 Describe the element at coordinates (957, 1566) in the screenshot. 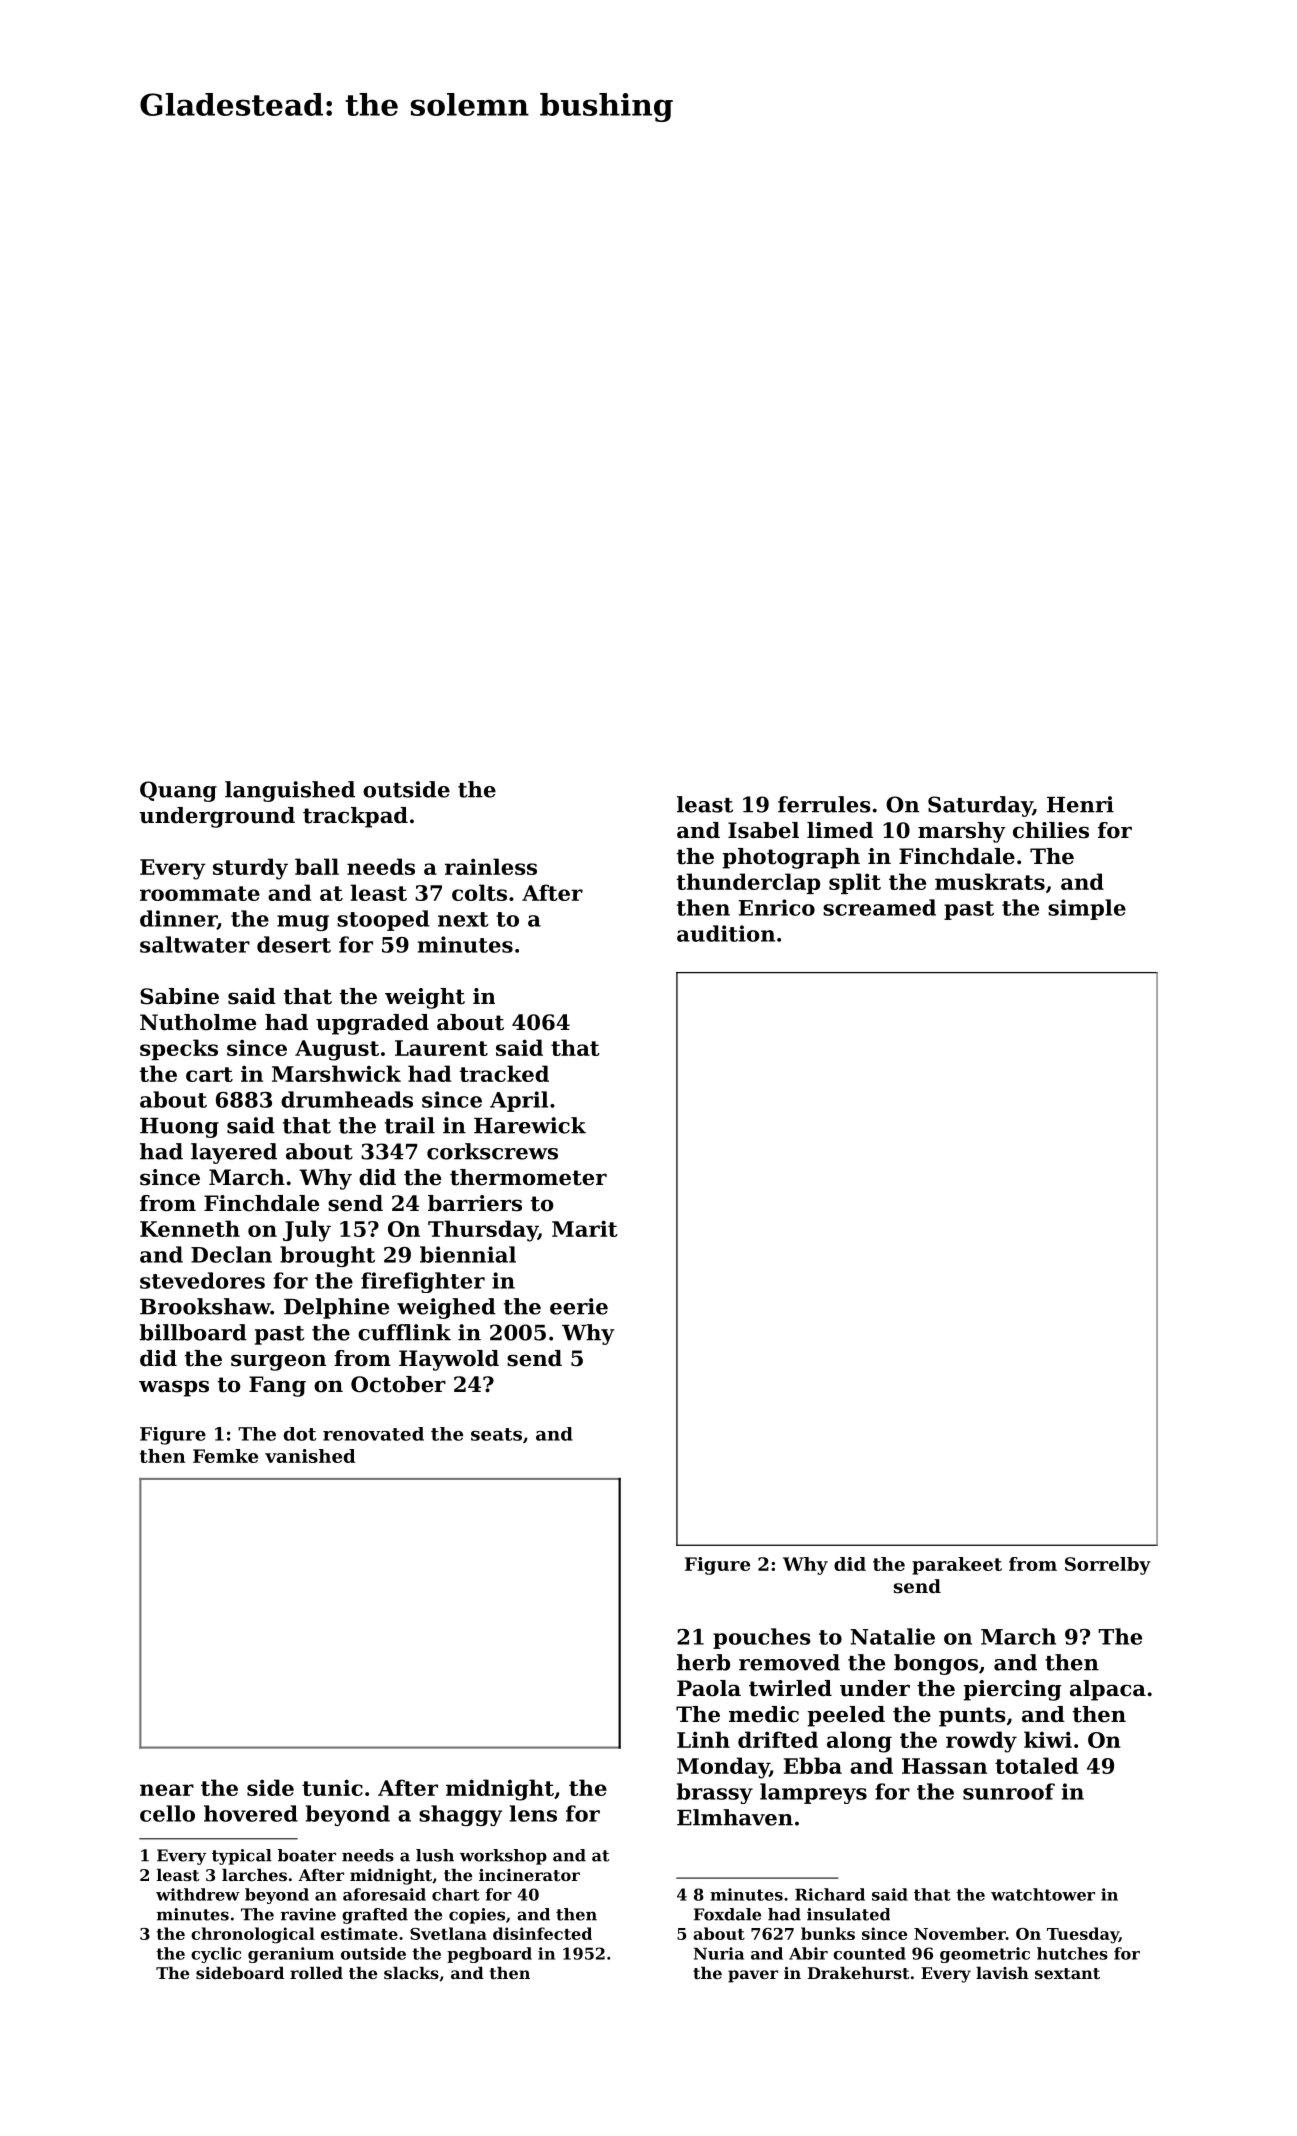

I see `parakeet` at that location.
